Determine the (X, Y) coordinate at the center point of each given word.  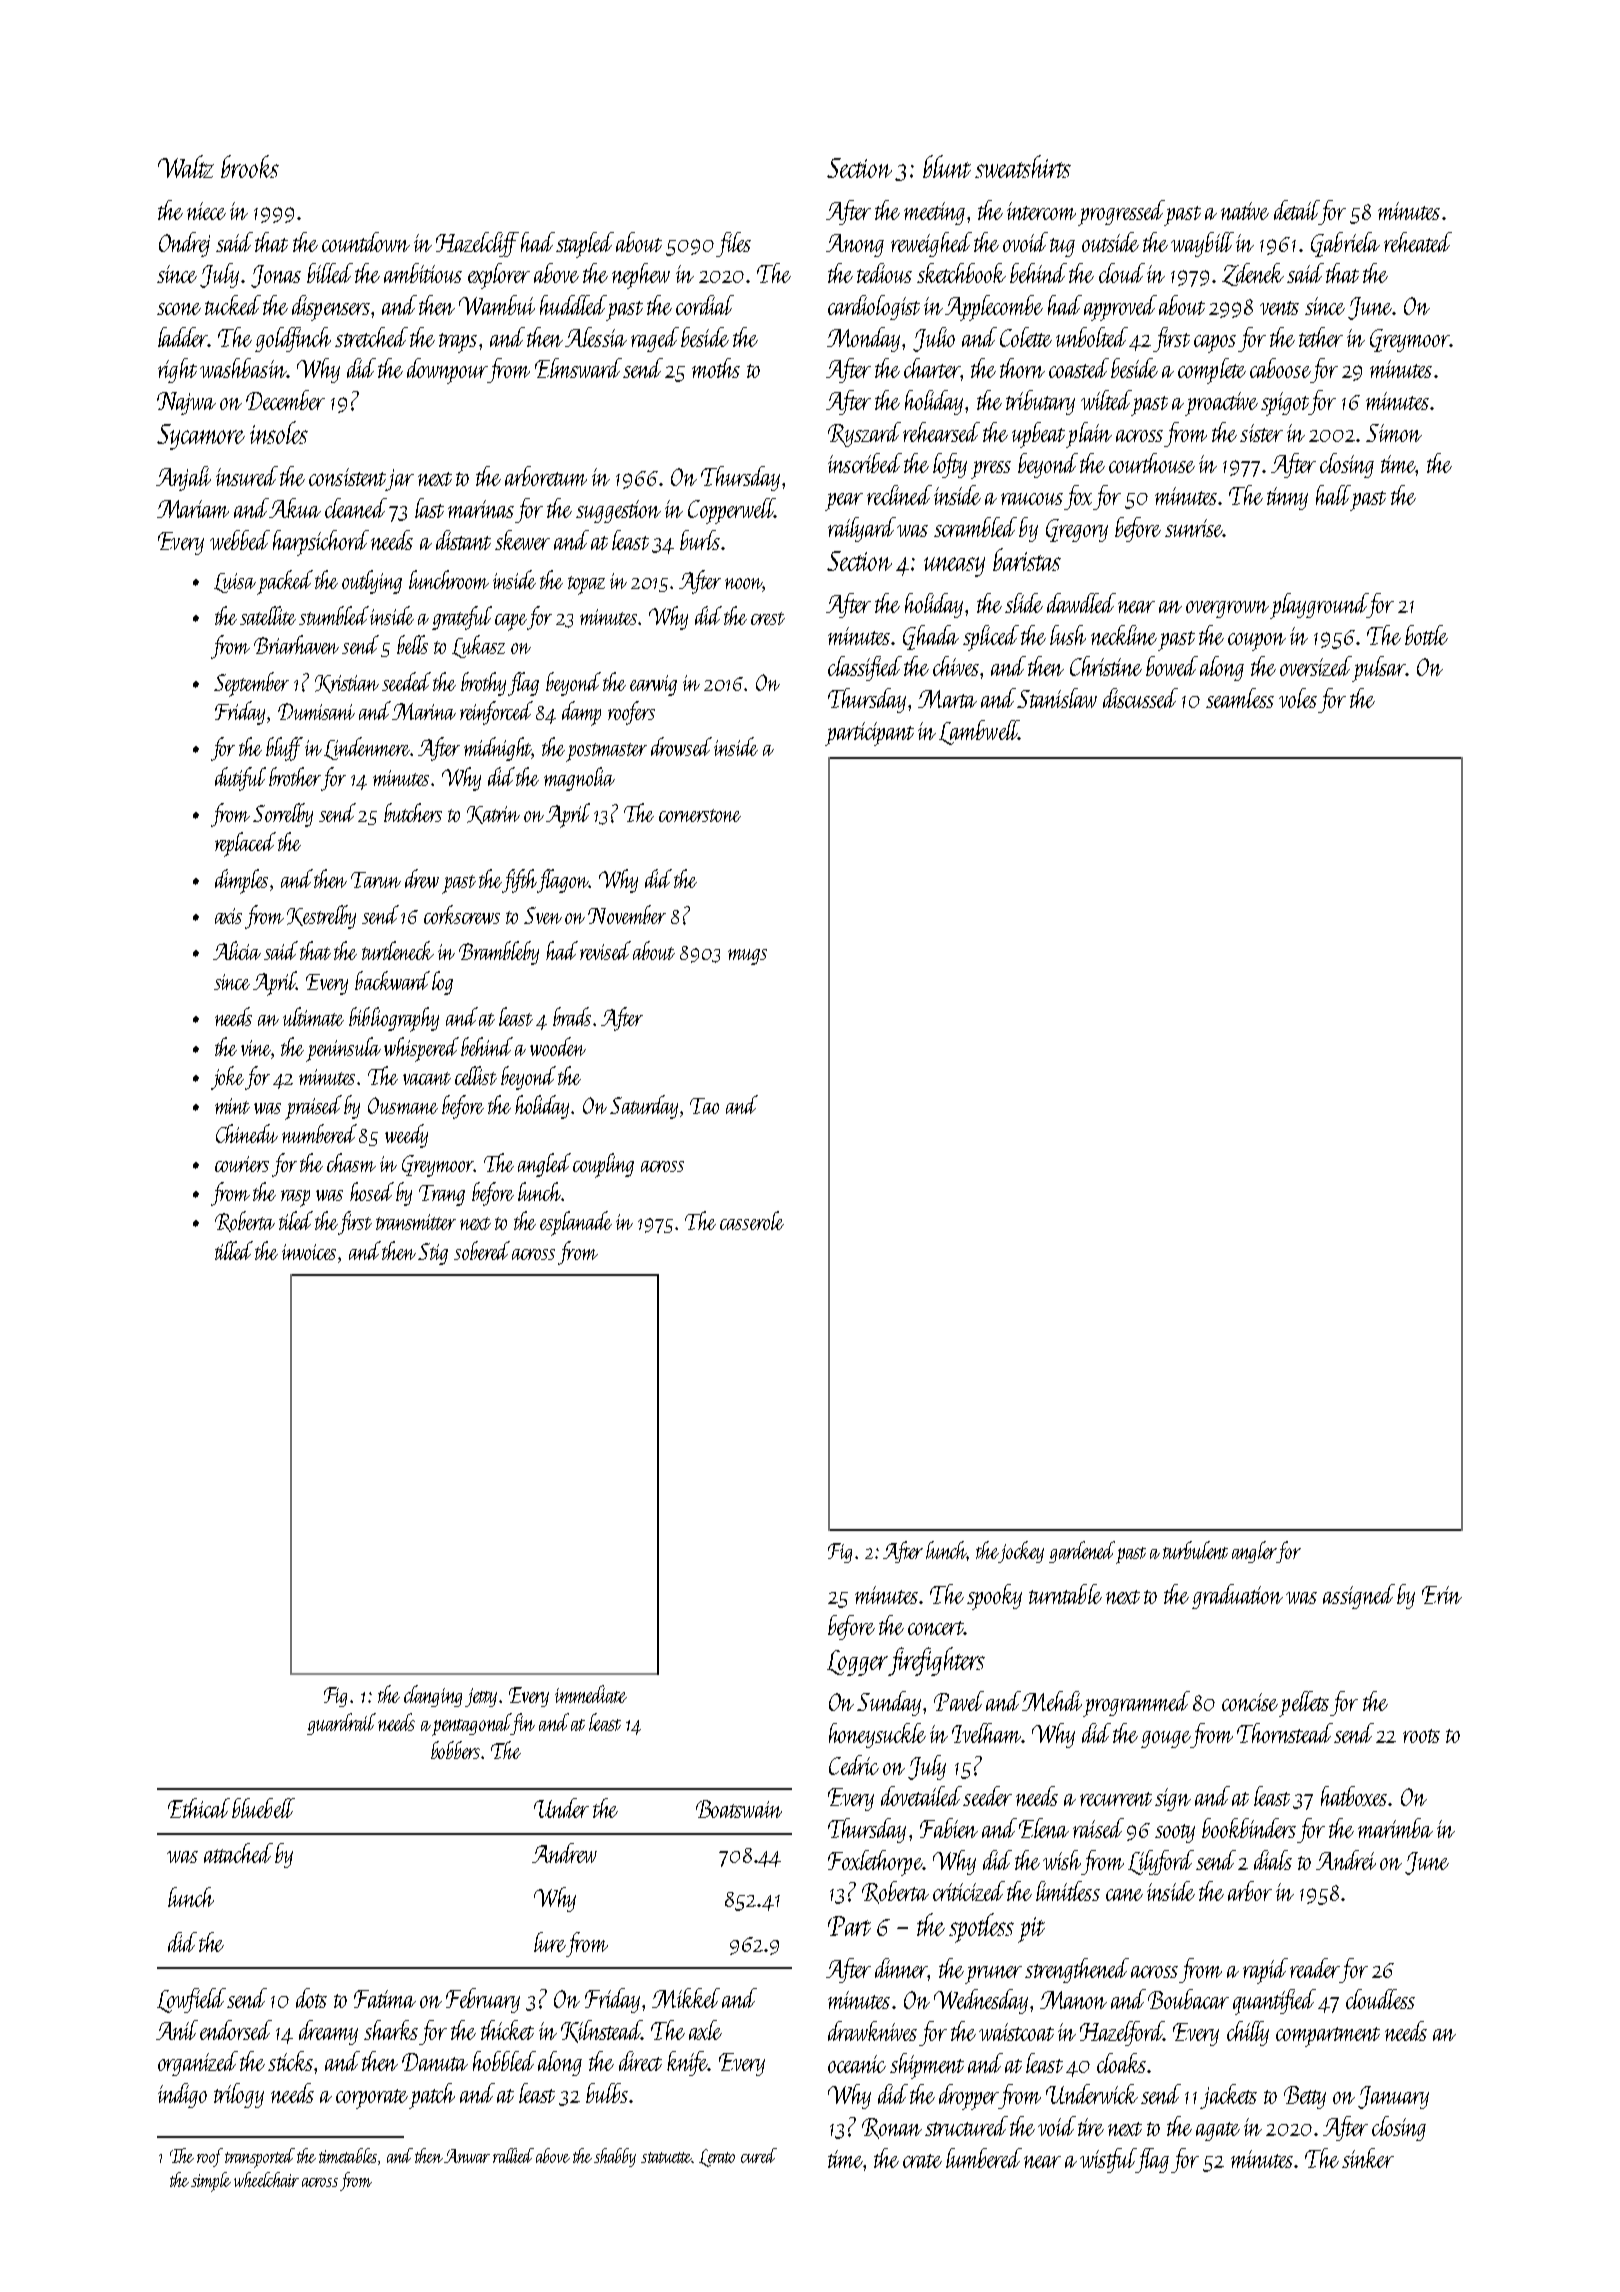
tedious (884, 273)
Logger (858, 1663)
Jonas (276, 276)
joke (227, 1078)
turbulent (1195, 1550)
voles (1298, 698)
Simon (1394, 433)
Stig (433, 1254)
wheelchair (266, 2179)
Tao (704, 1106)
